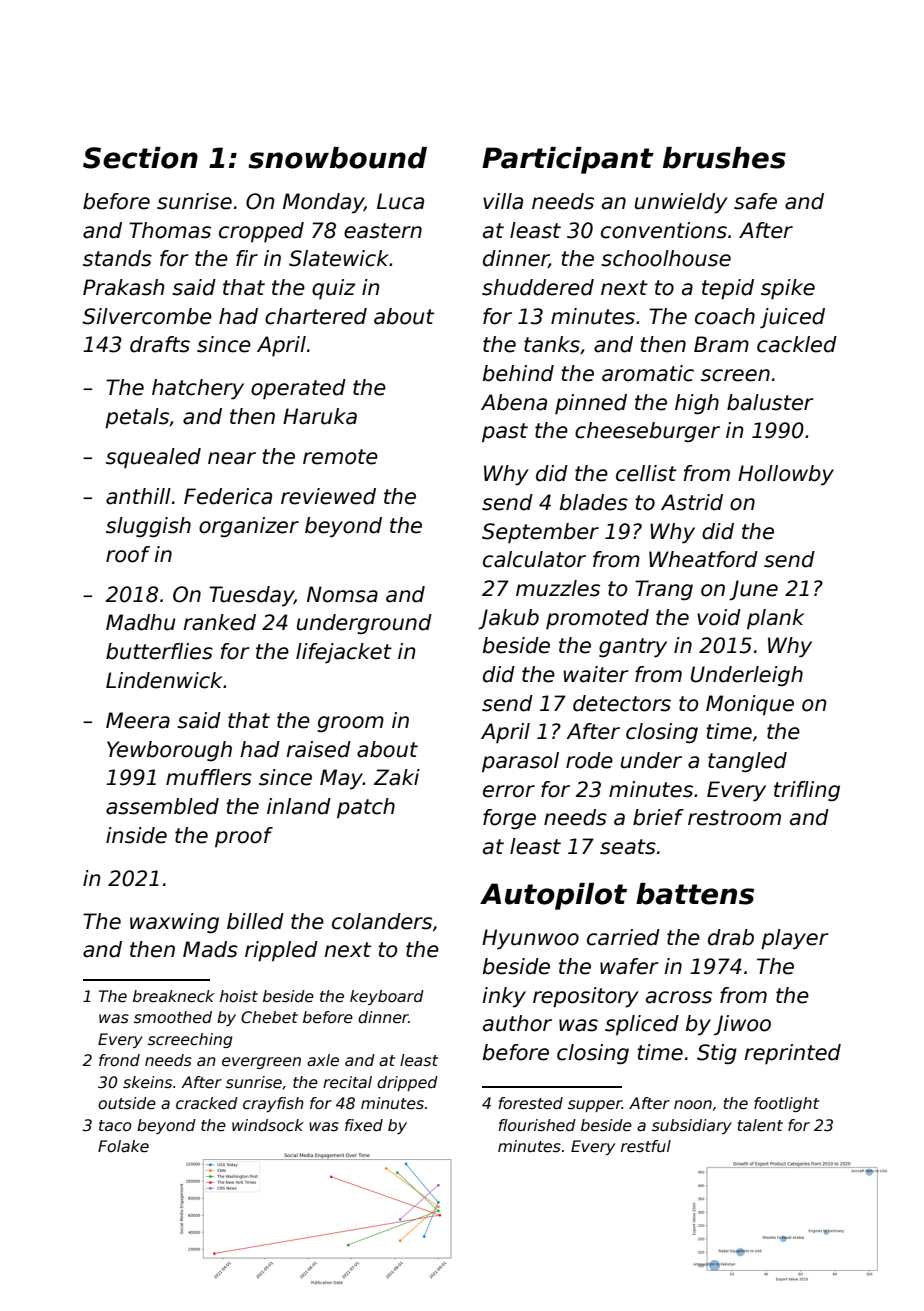 This screenshot has height=1311, width=924. Describe the element at coordinates (664, 590) in the screenshot. I see `Trang` at that location.
